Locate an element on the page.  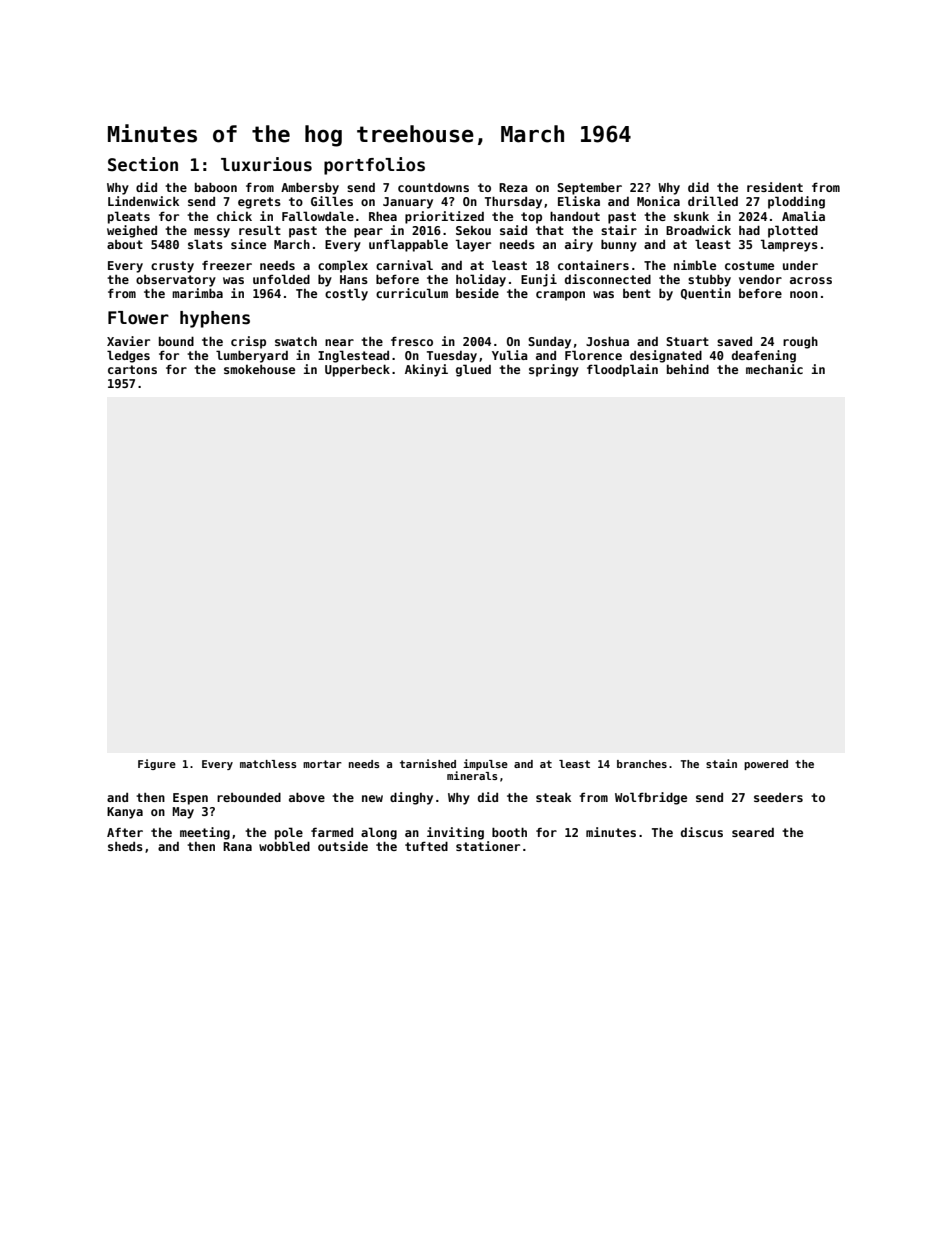
seared is located at coordinates (753, 832).
